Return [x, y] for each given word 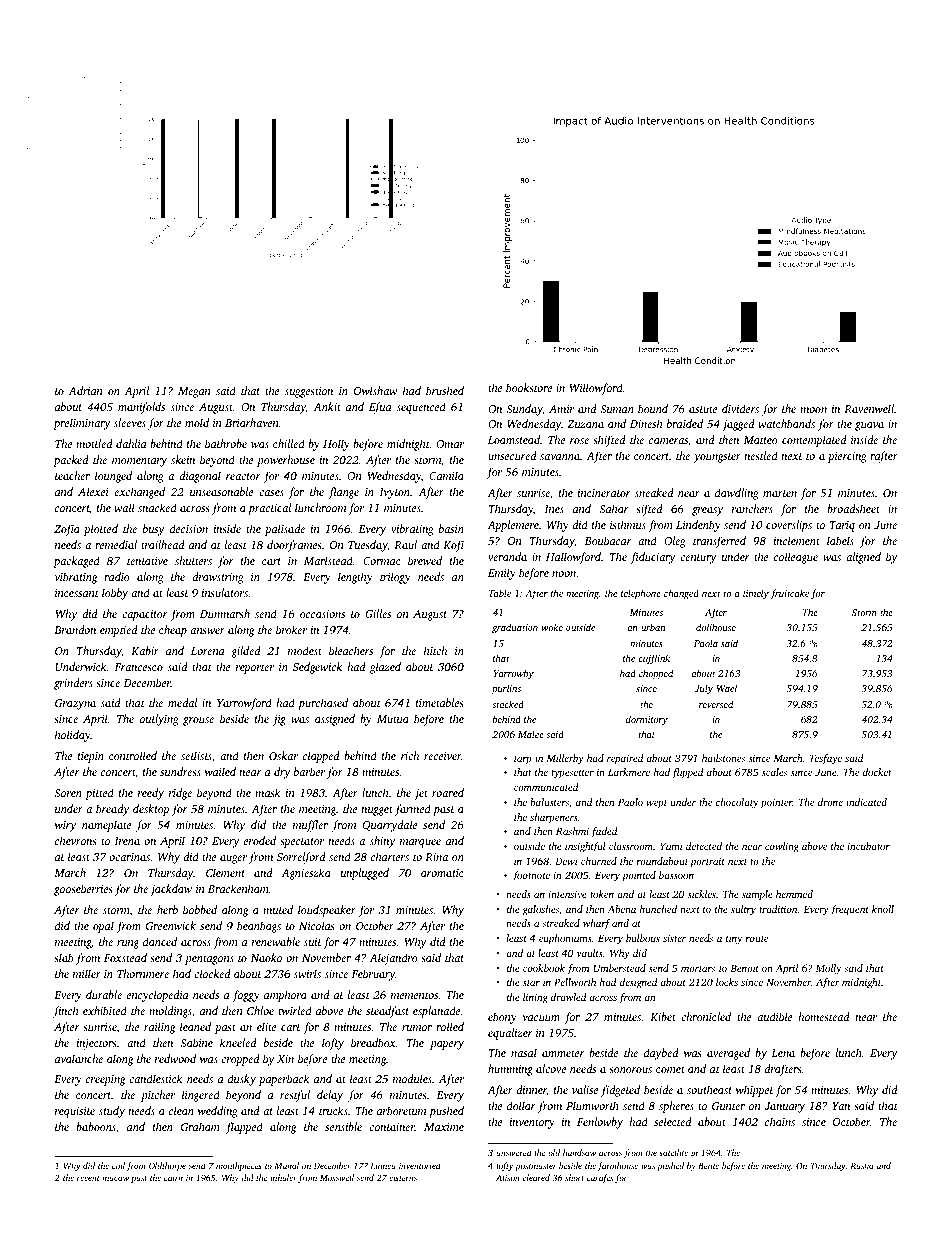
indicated [866, 802]
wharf [596, 924]
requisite [75, 1112]
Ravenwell [869, 408]
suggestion [309, 392]
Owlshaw [376, 390]
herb [167, 909]
